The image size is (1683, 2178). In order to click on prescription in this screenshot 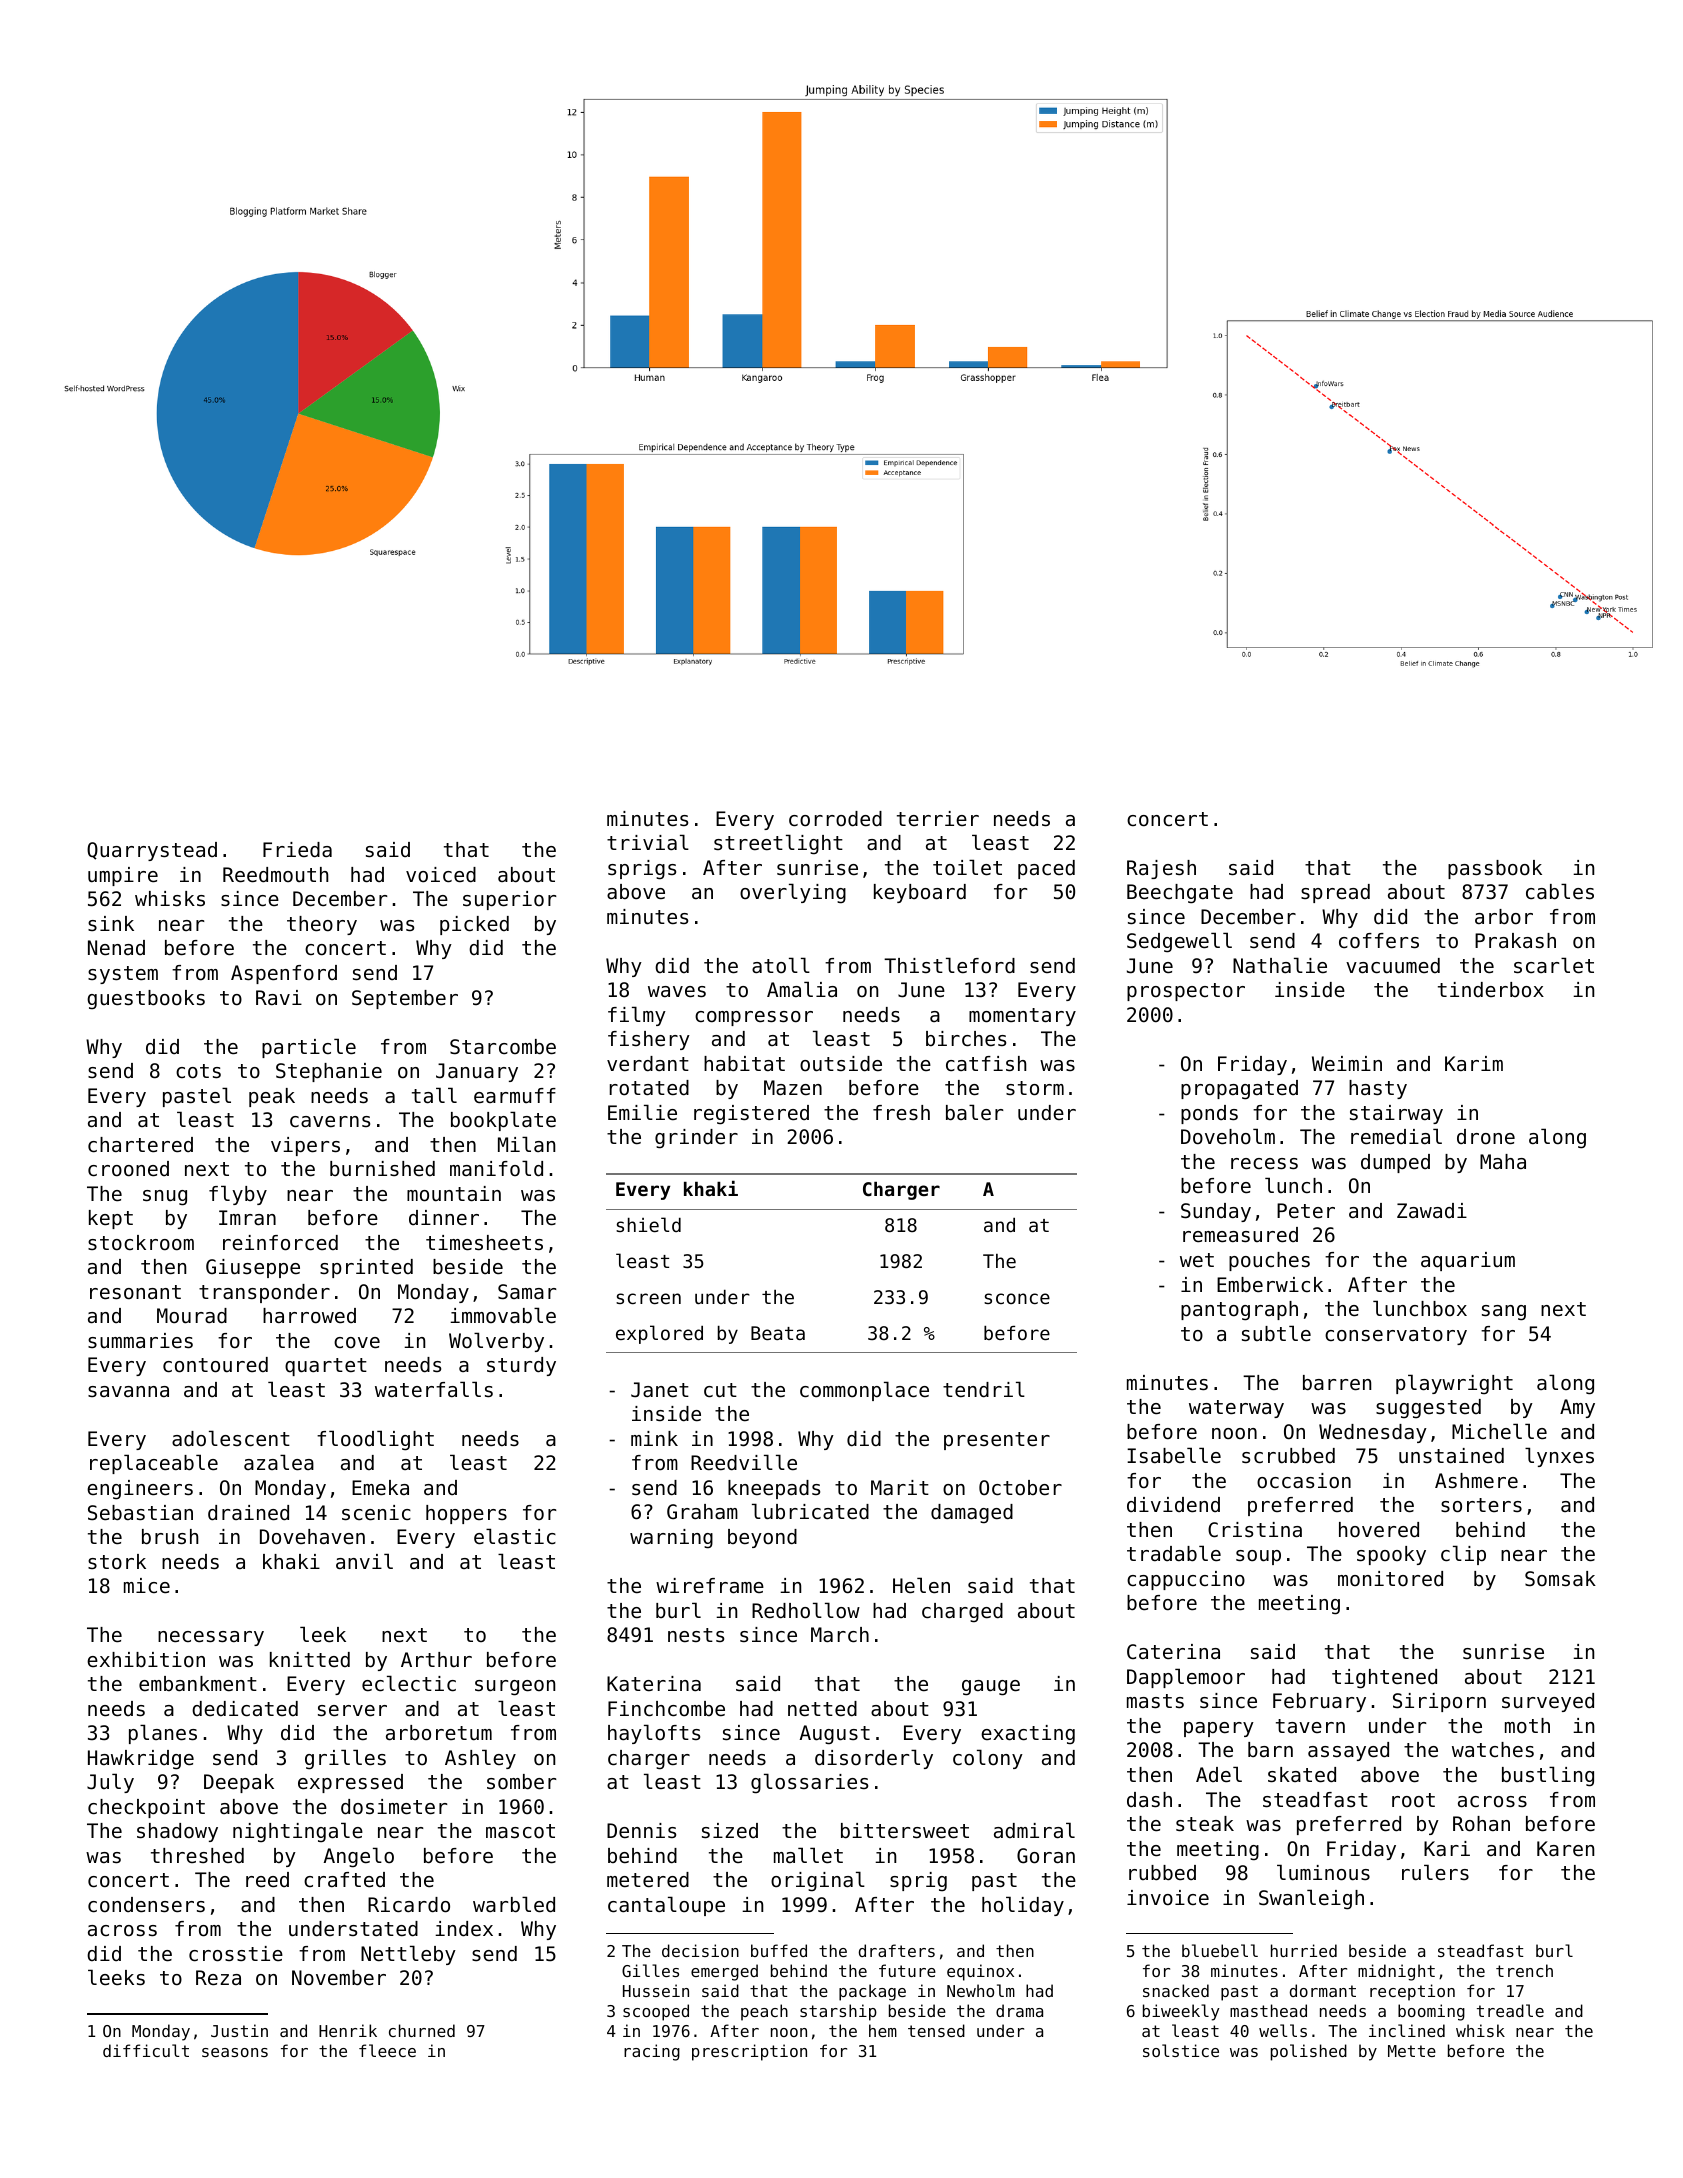, I will do `click(749, 2052)`.
